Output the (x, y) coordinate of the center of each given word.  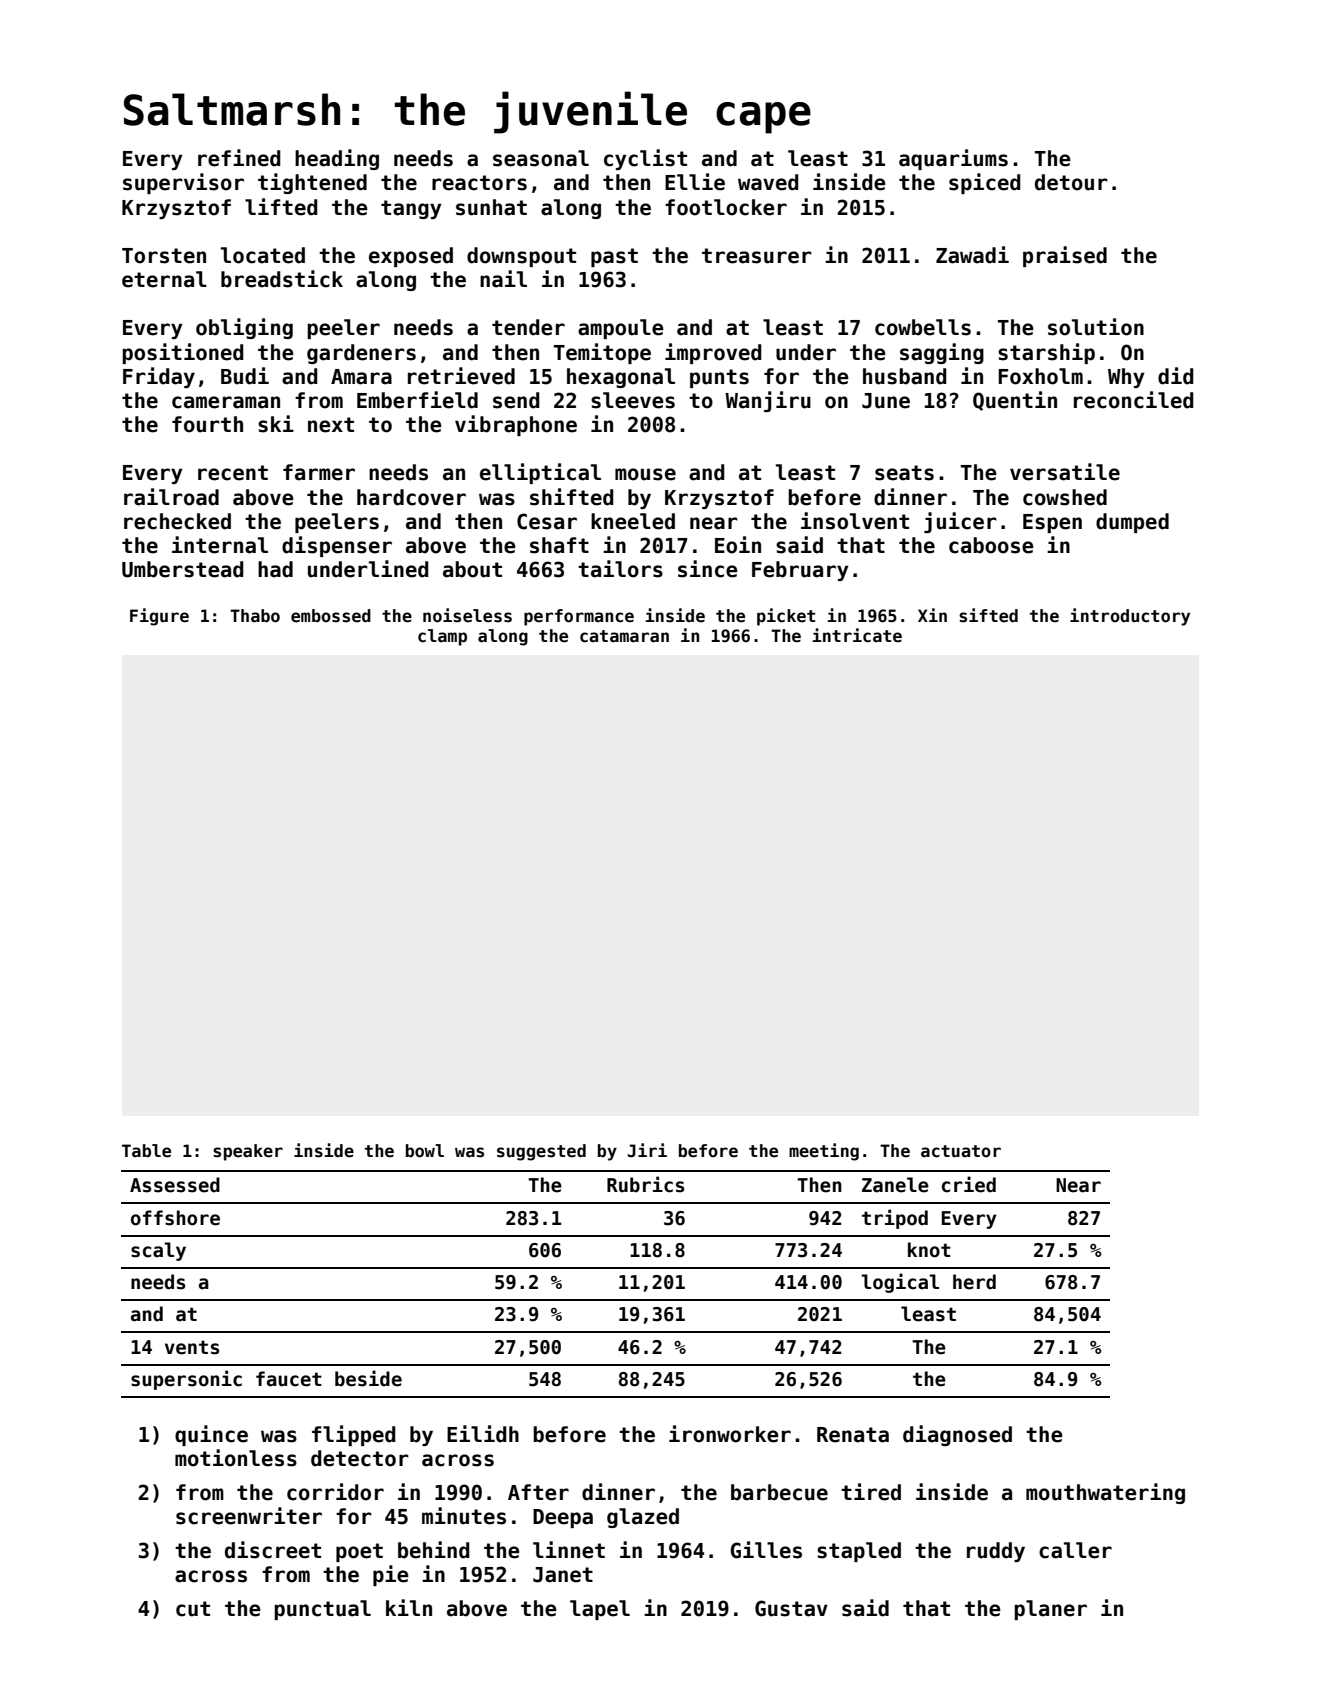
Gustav (791, 1608)
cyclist (645, 159)
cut (193, 1609)
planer (1050, 1610)
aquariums (953, 159)
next (331, 425)
